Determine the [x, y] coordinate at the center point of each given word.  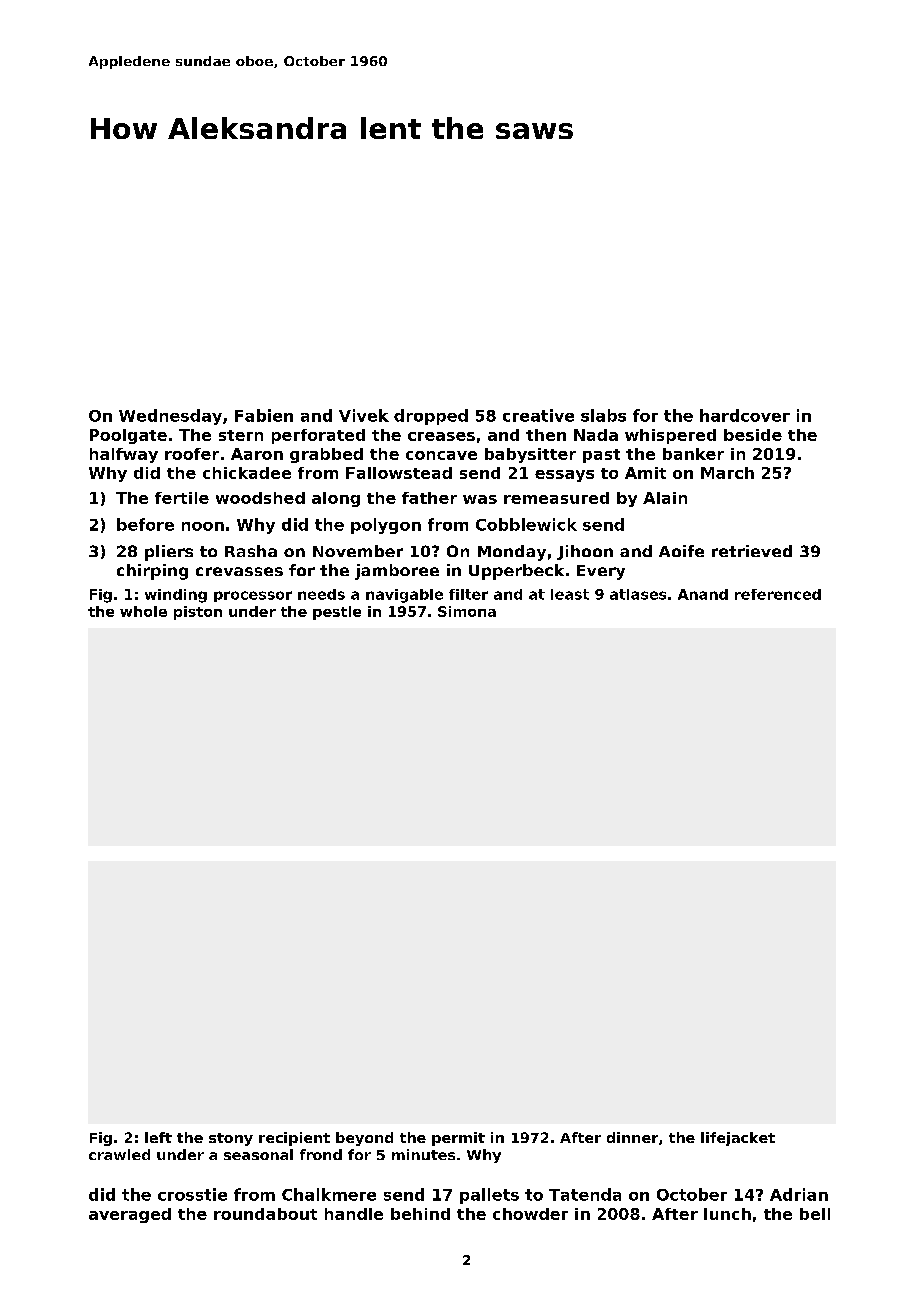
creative [538, 415]
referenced [778, 594]
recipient [294, 1139]
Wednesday [170, 417]
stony [231, 1139]
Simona [467, 611]
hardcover [745, 415]
